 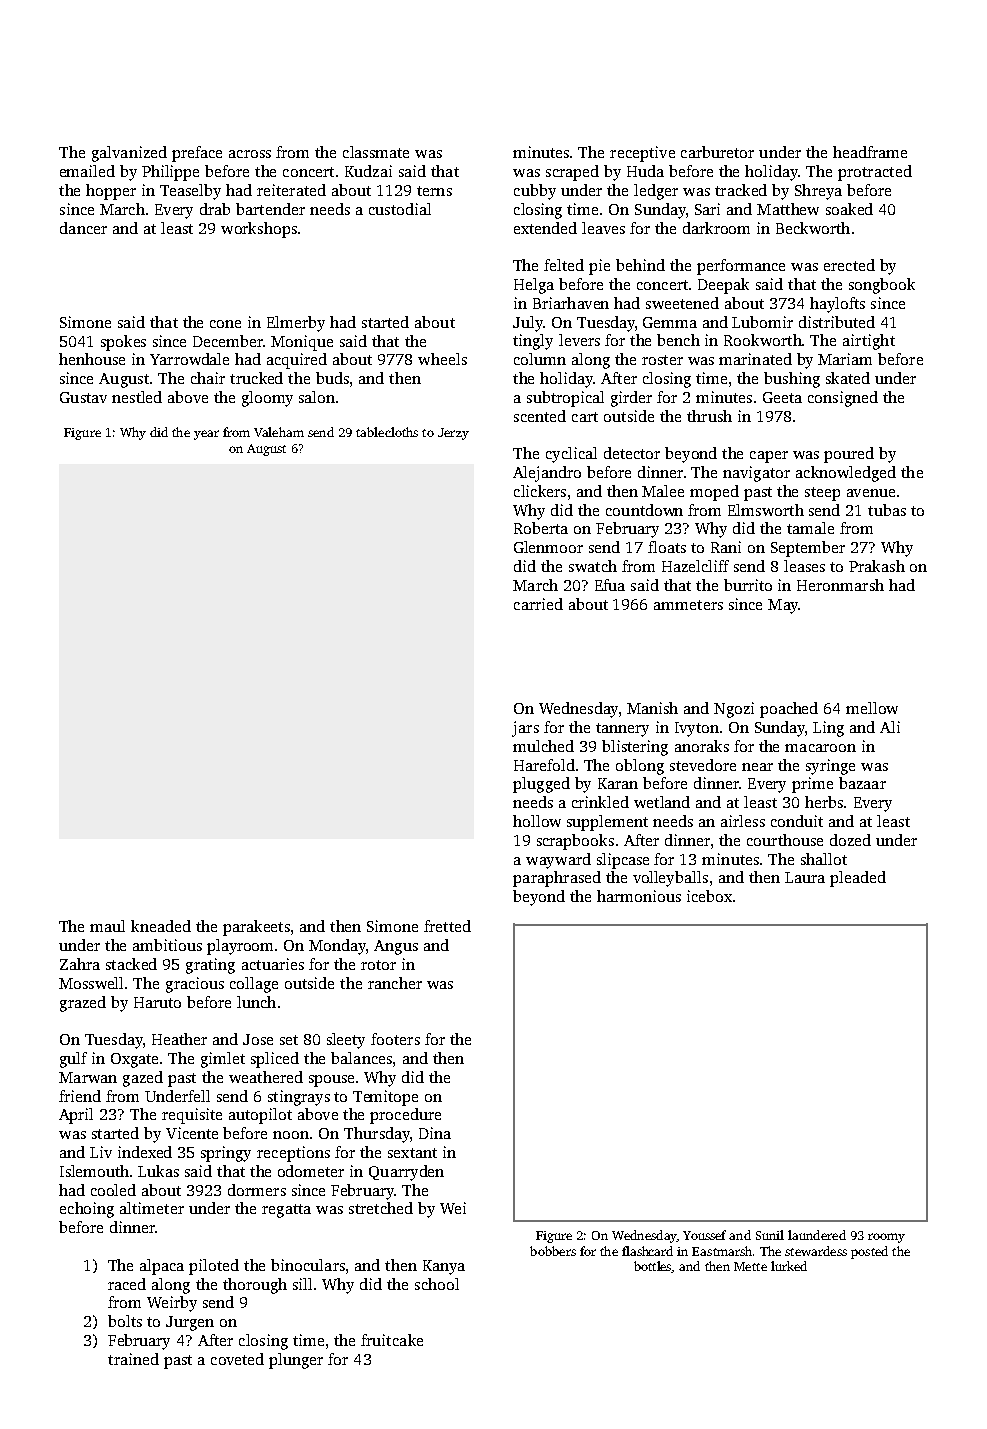 What do you see at coordinates (734, 710) in the screenshot?
I see `Ngozi` at bounding box center [734, 710].
